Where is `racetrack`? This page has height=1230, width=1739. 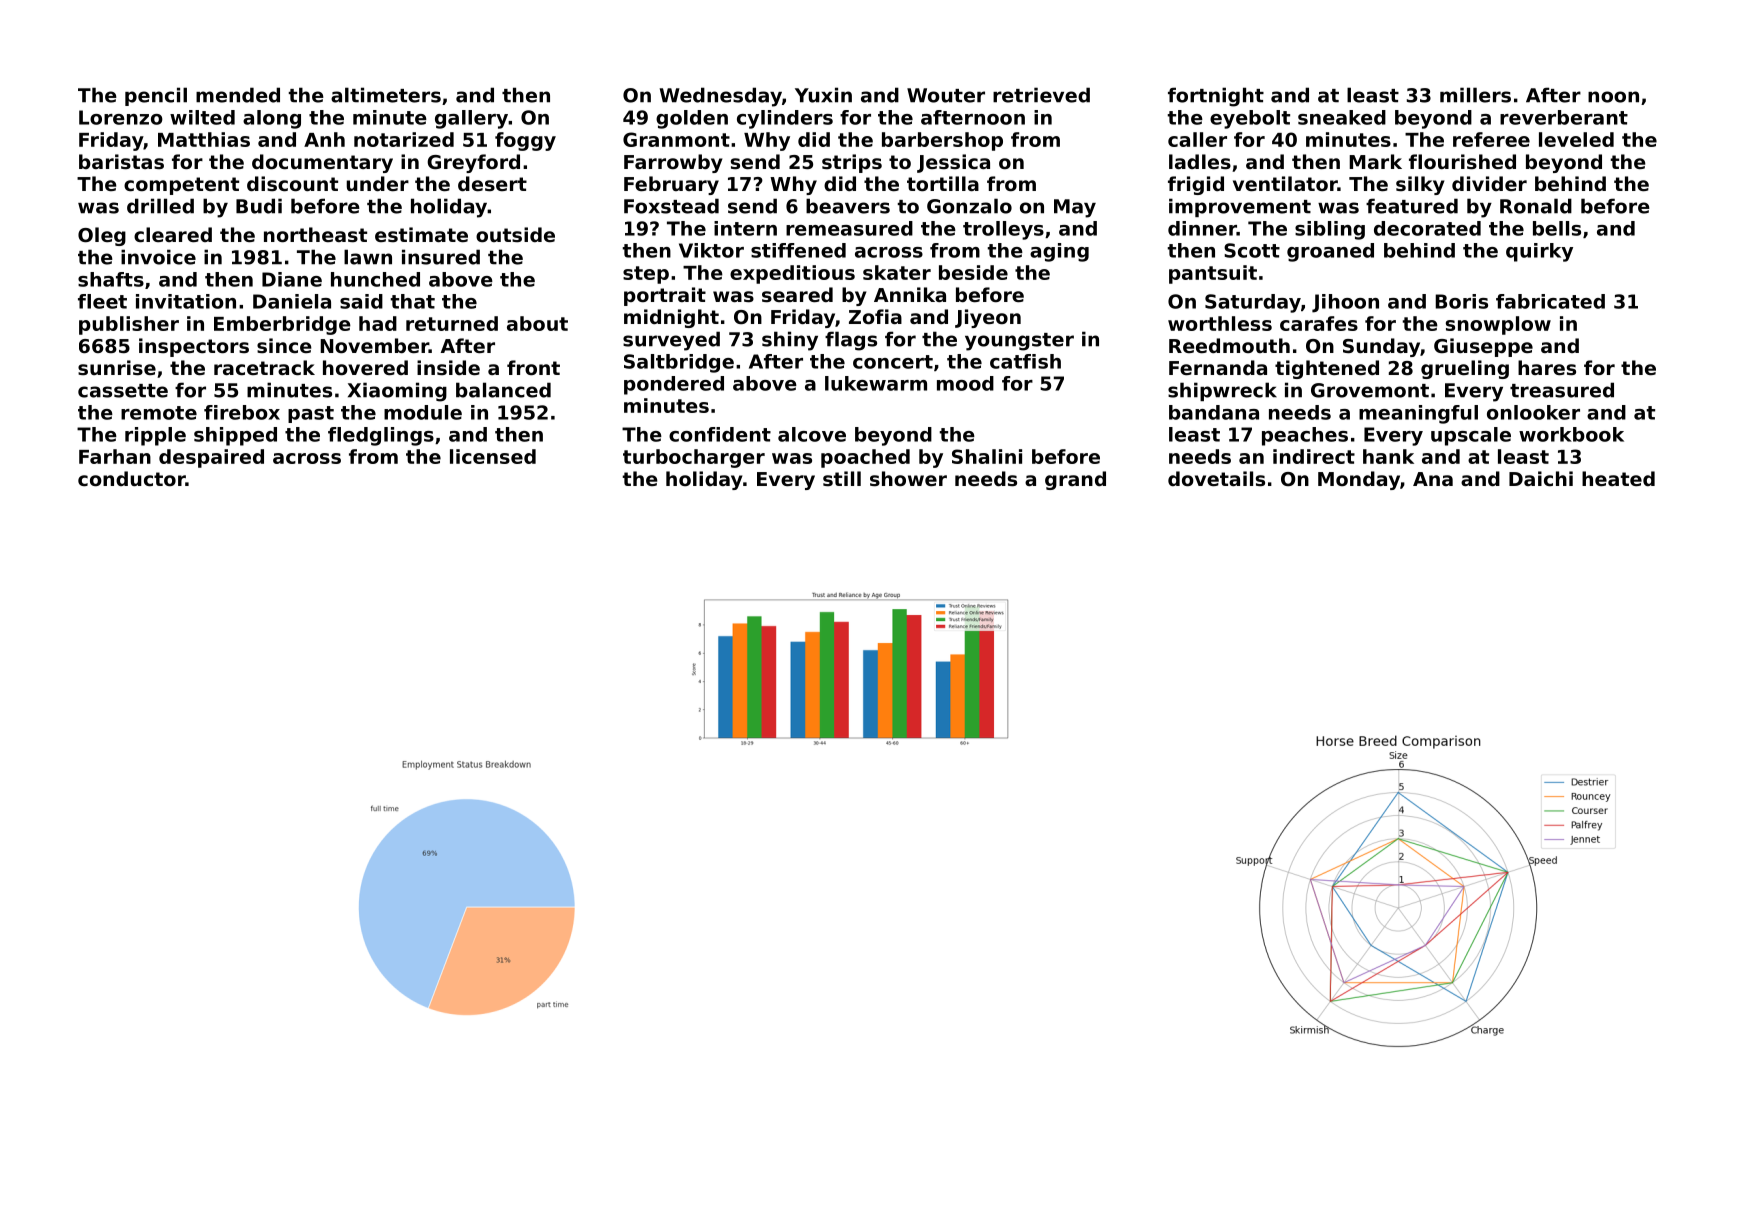 racetrack is located at coordinates (264, 367).
